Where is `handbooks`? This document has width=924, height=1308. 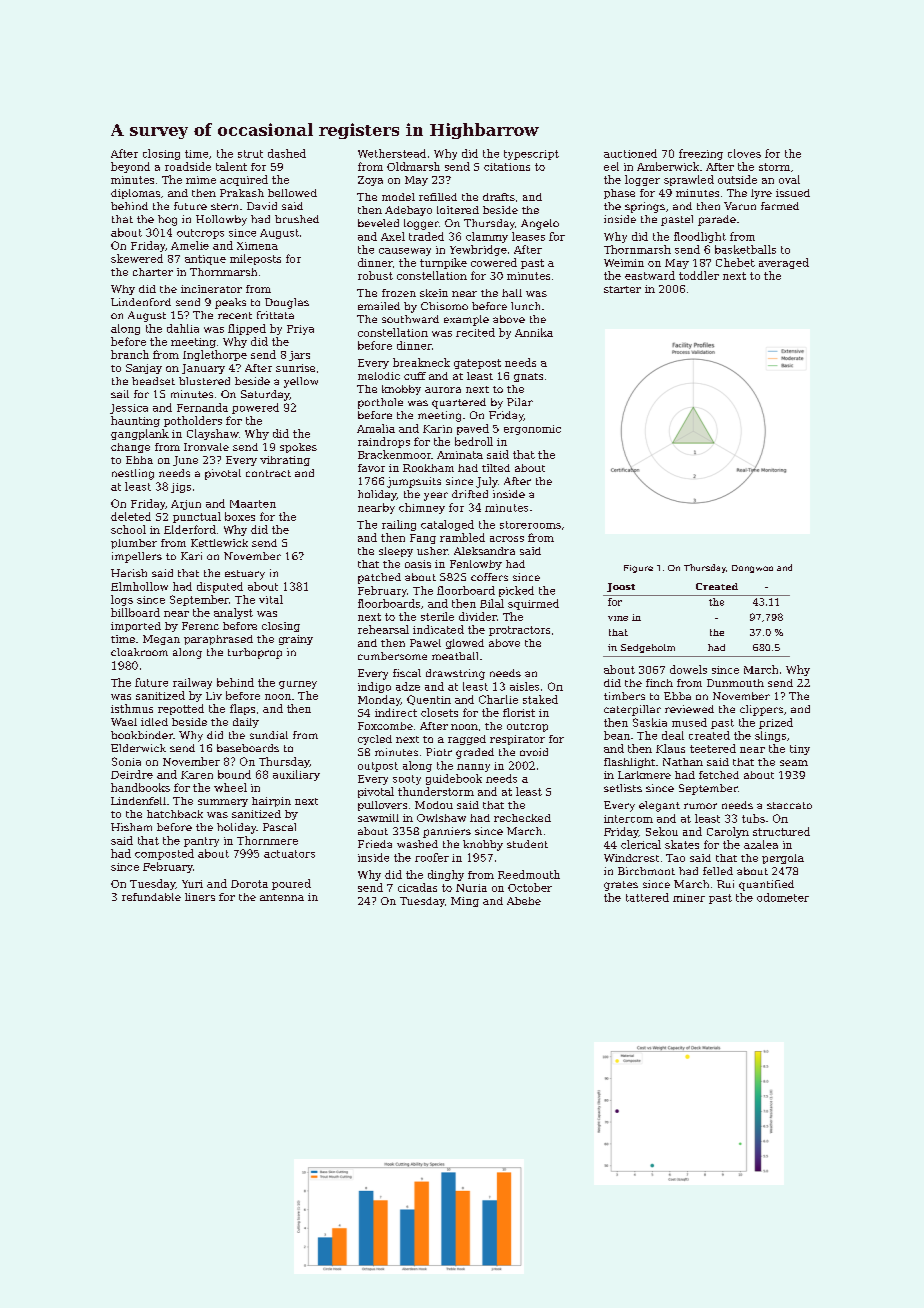
handbooks is located at coordinates (140, 787).
